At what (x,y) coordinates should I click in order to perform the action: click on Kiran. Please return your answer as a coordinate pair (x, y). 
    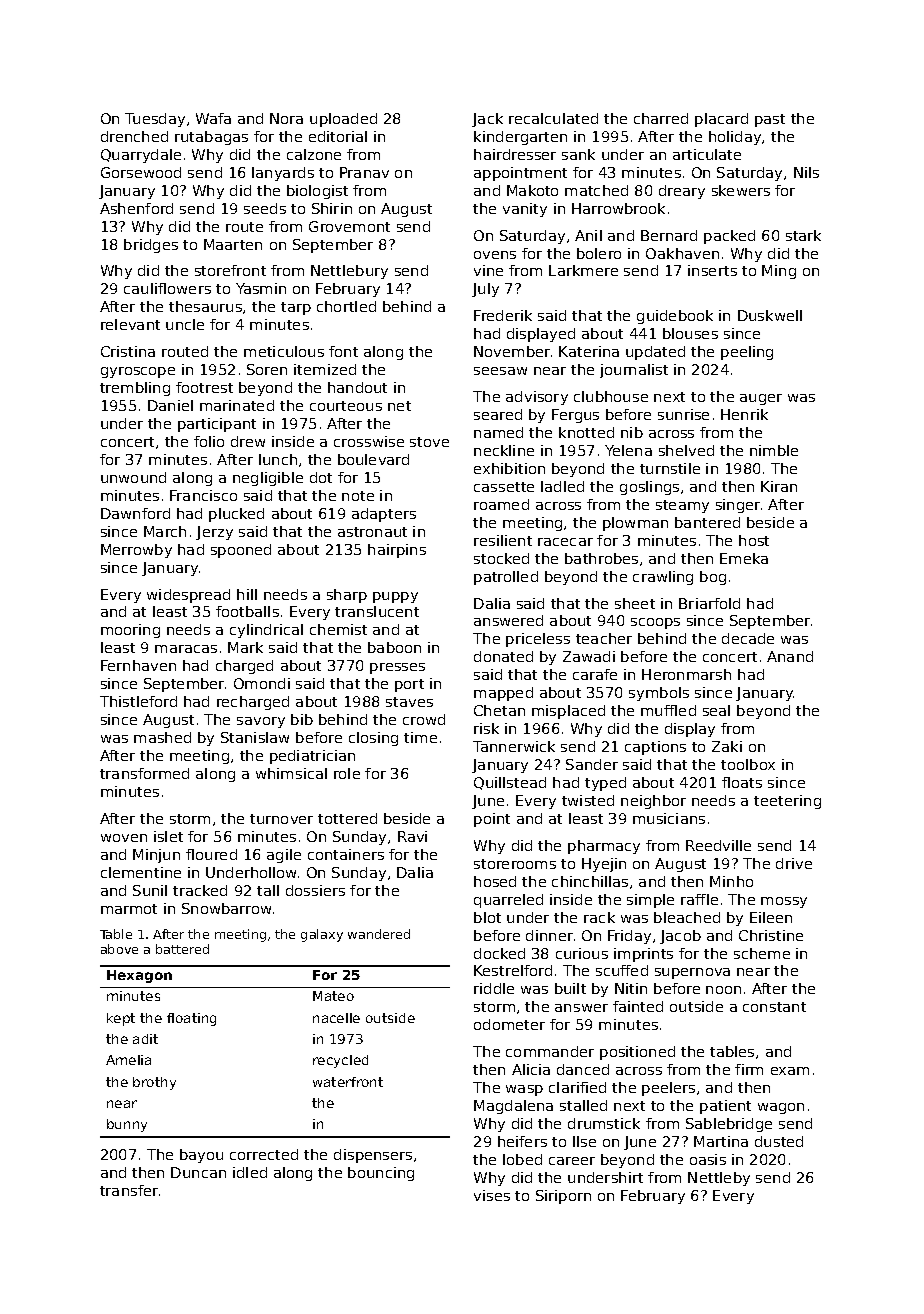
    Looking at the image, I should click on (779, 486).
